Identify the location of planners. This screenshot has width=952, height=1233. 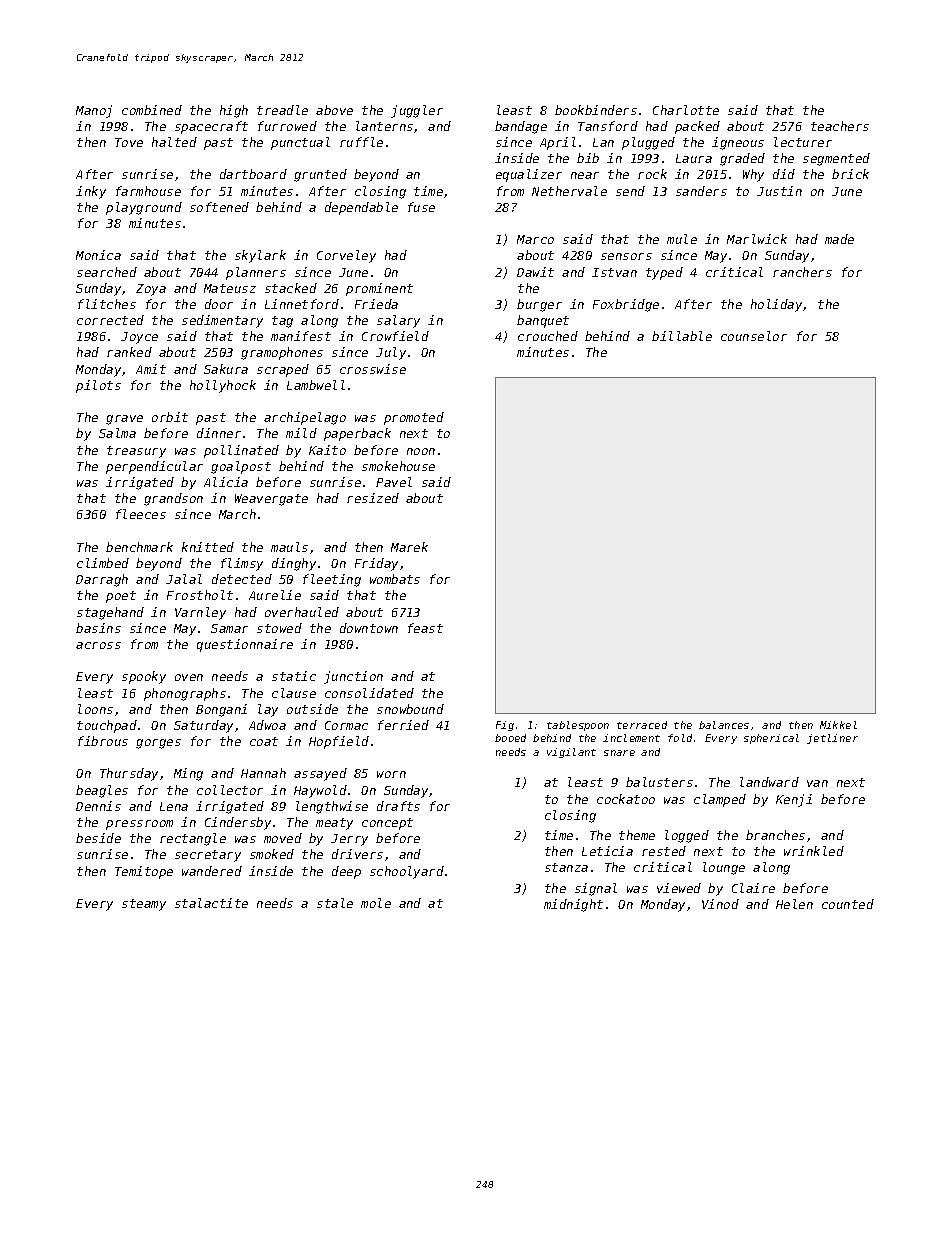
(256, 273).
